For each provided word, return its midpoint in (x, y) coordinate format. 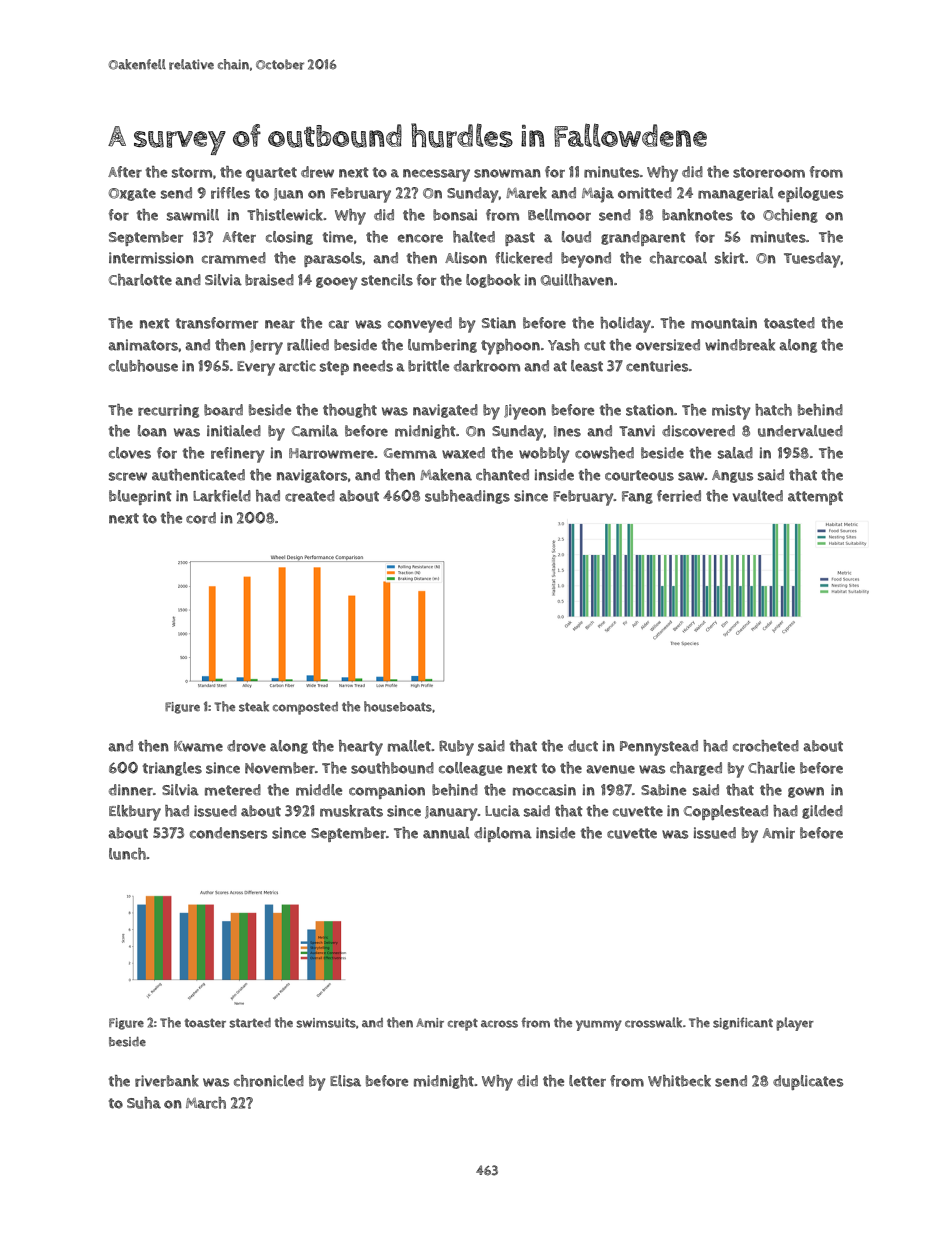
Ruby (456, 748)
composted (305, 708)
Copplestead (726, 812)
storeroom (769, 172)
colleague (470, 769)
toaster (205, 1023)
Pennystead (659, 748)
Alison (466, 258)
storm (192, 172)
